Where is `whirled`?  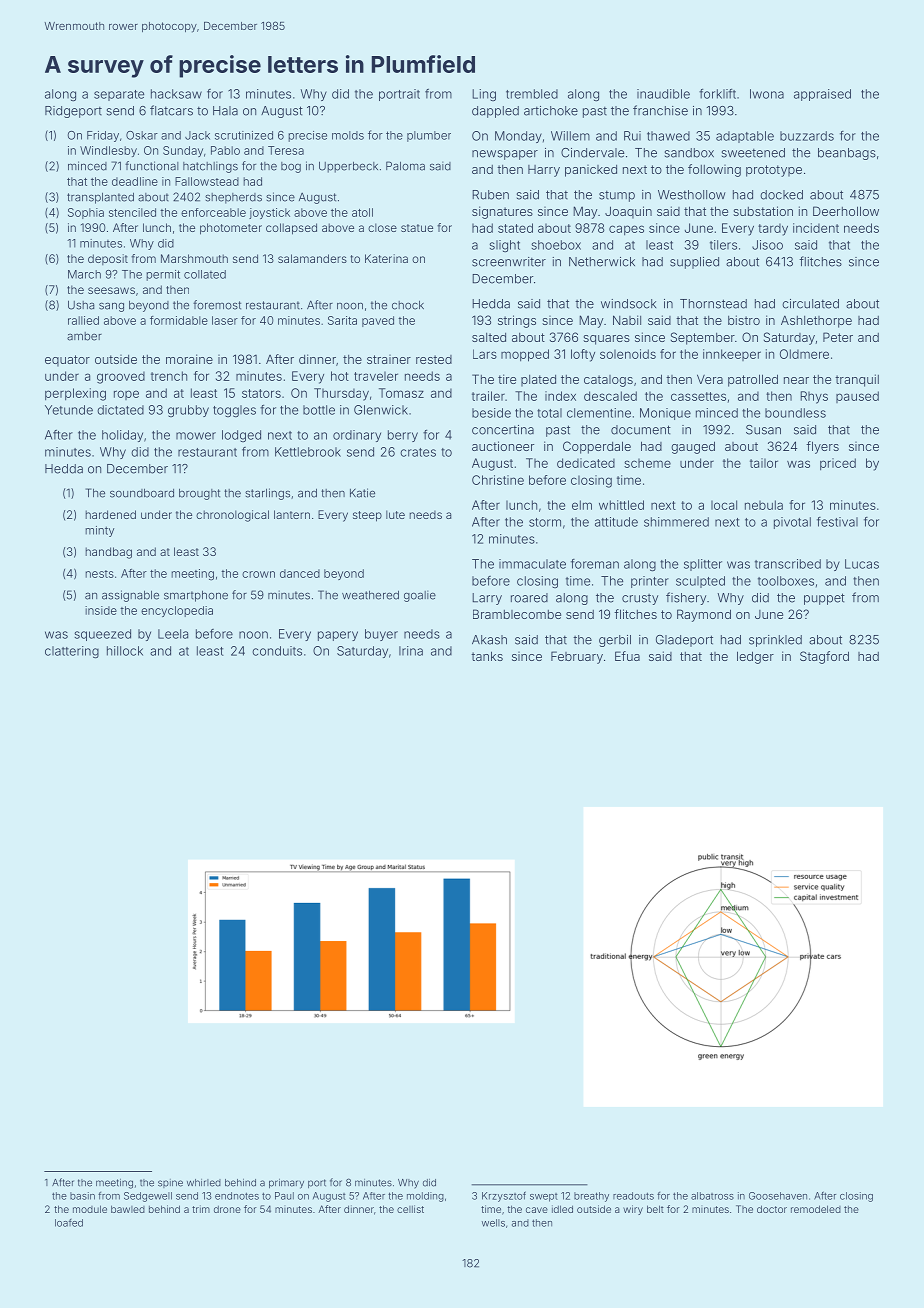
whirled is located at coordinates (204, 1183).
